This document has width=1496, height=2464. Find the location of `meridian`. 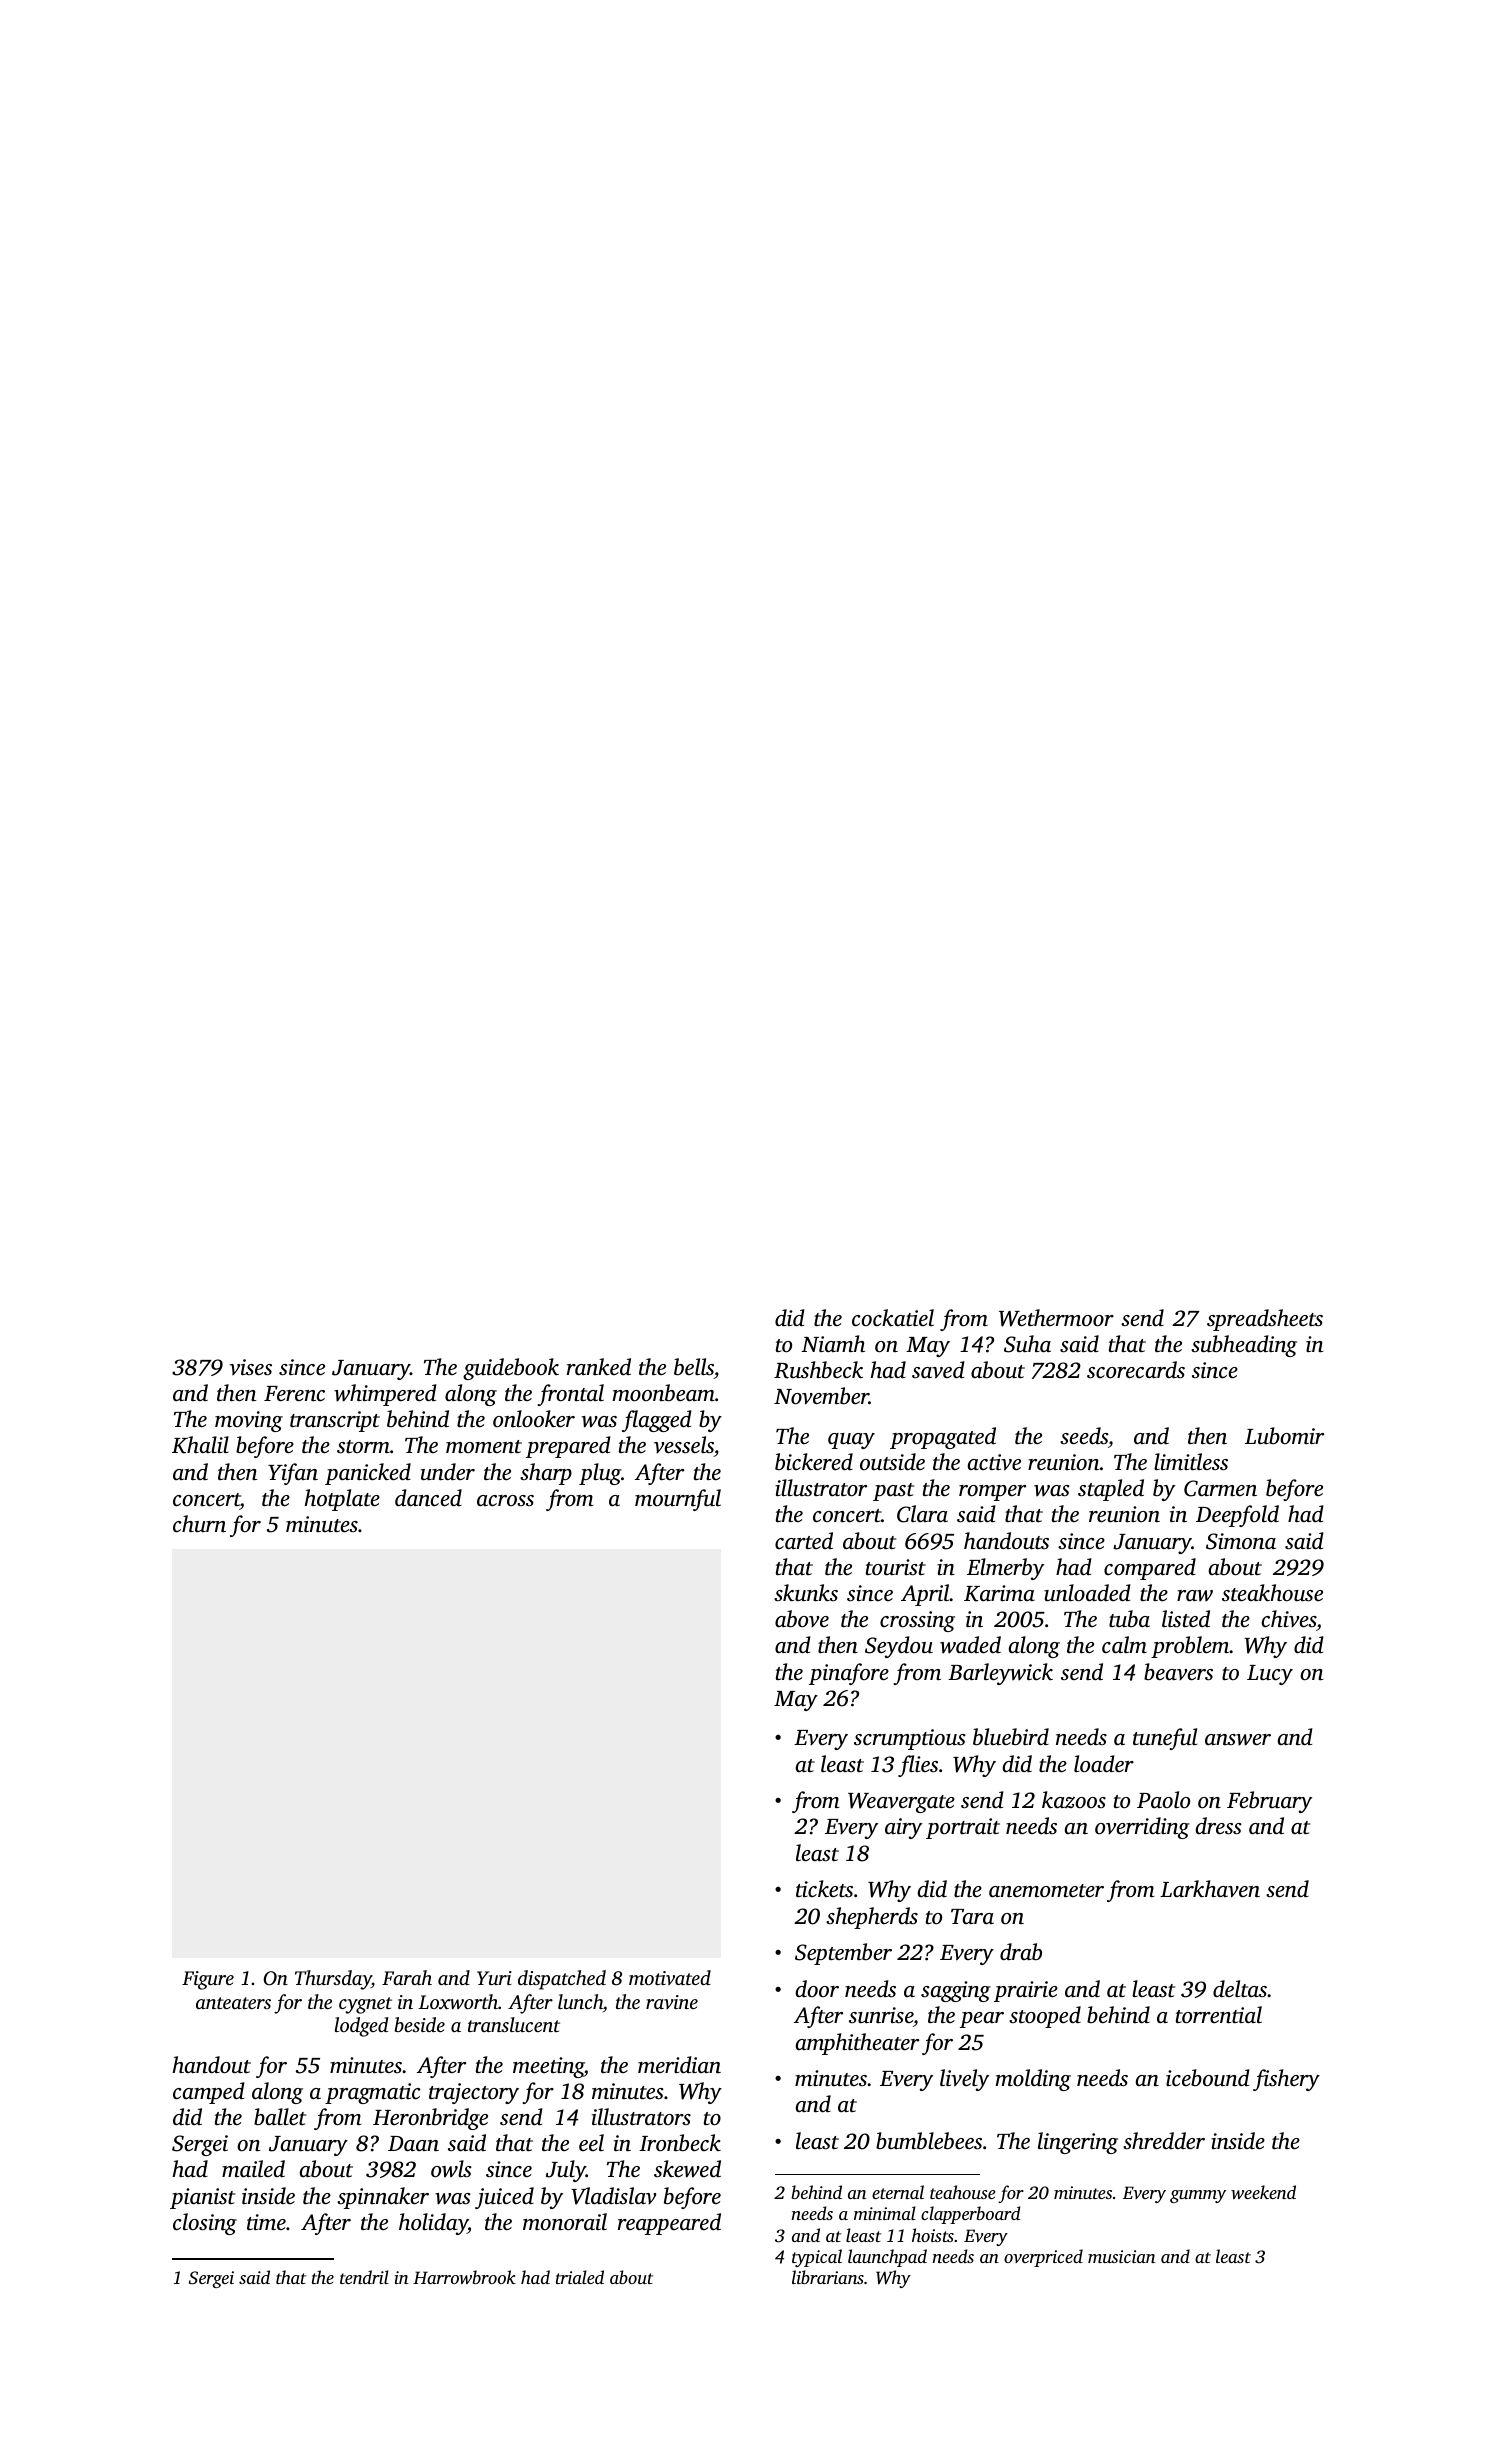

meridian is located at coordinates (679, 2065).
